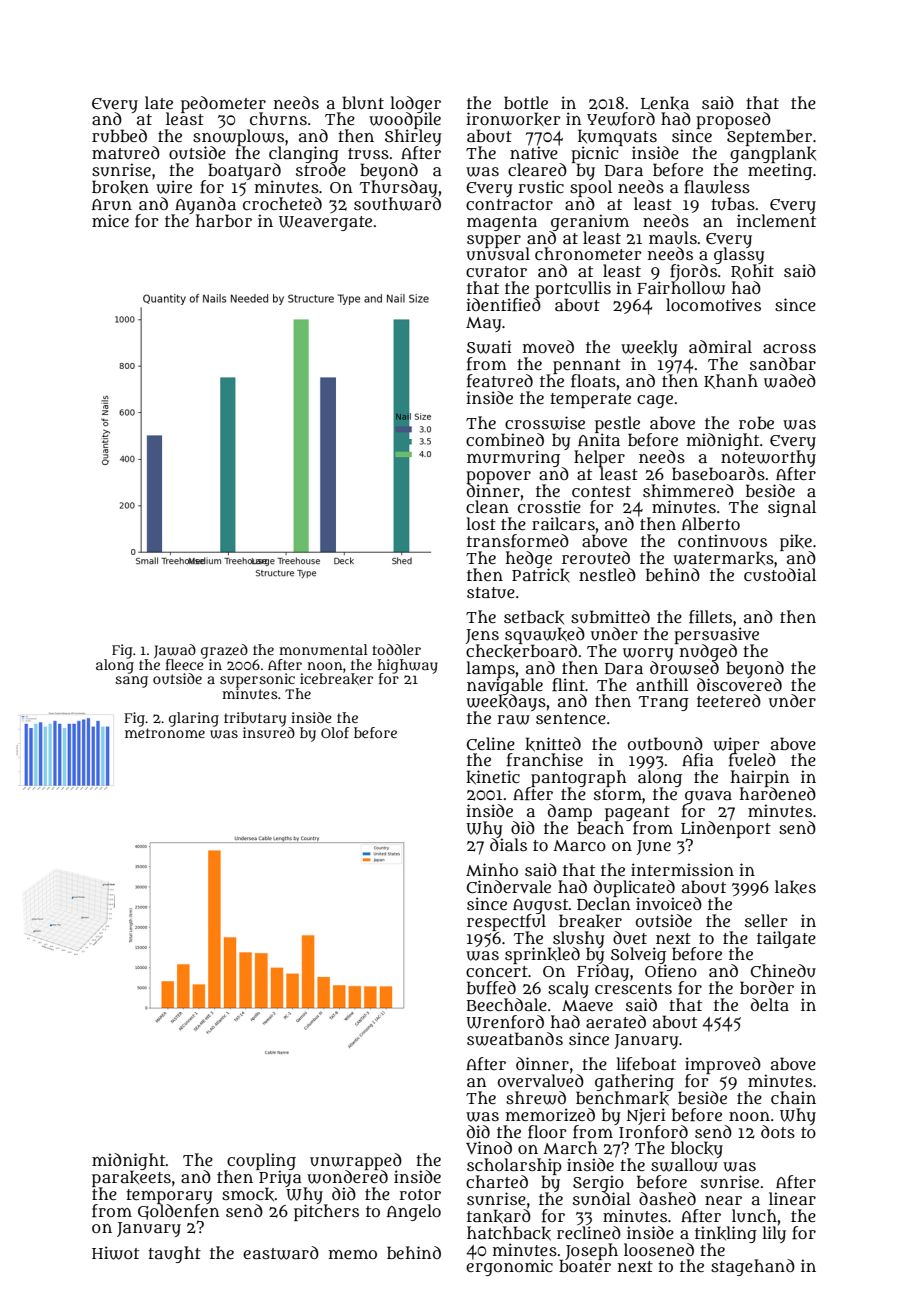  What do you see at coordinates (396, 649) in the screenshot?
I see `toddler` at bounding box center [396, 649].
